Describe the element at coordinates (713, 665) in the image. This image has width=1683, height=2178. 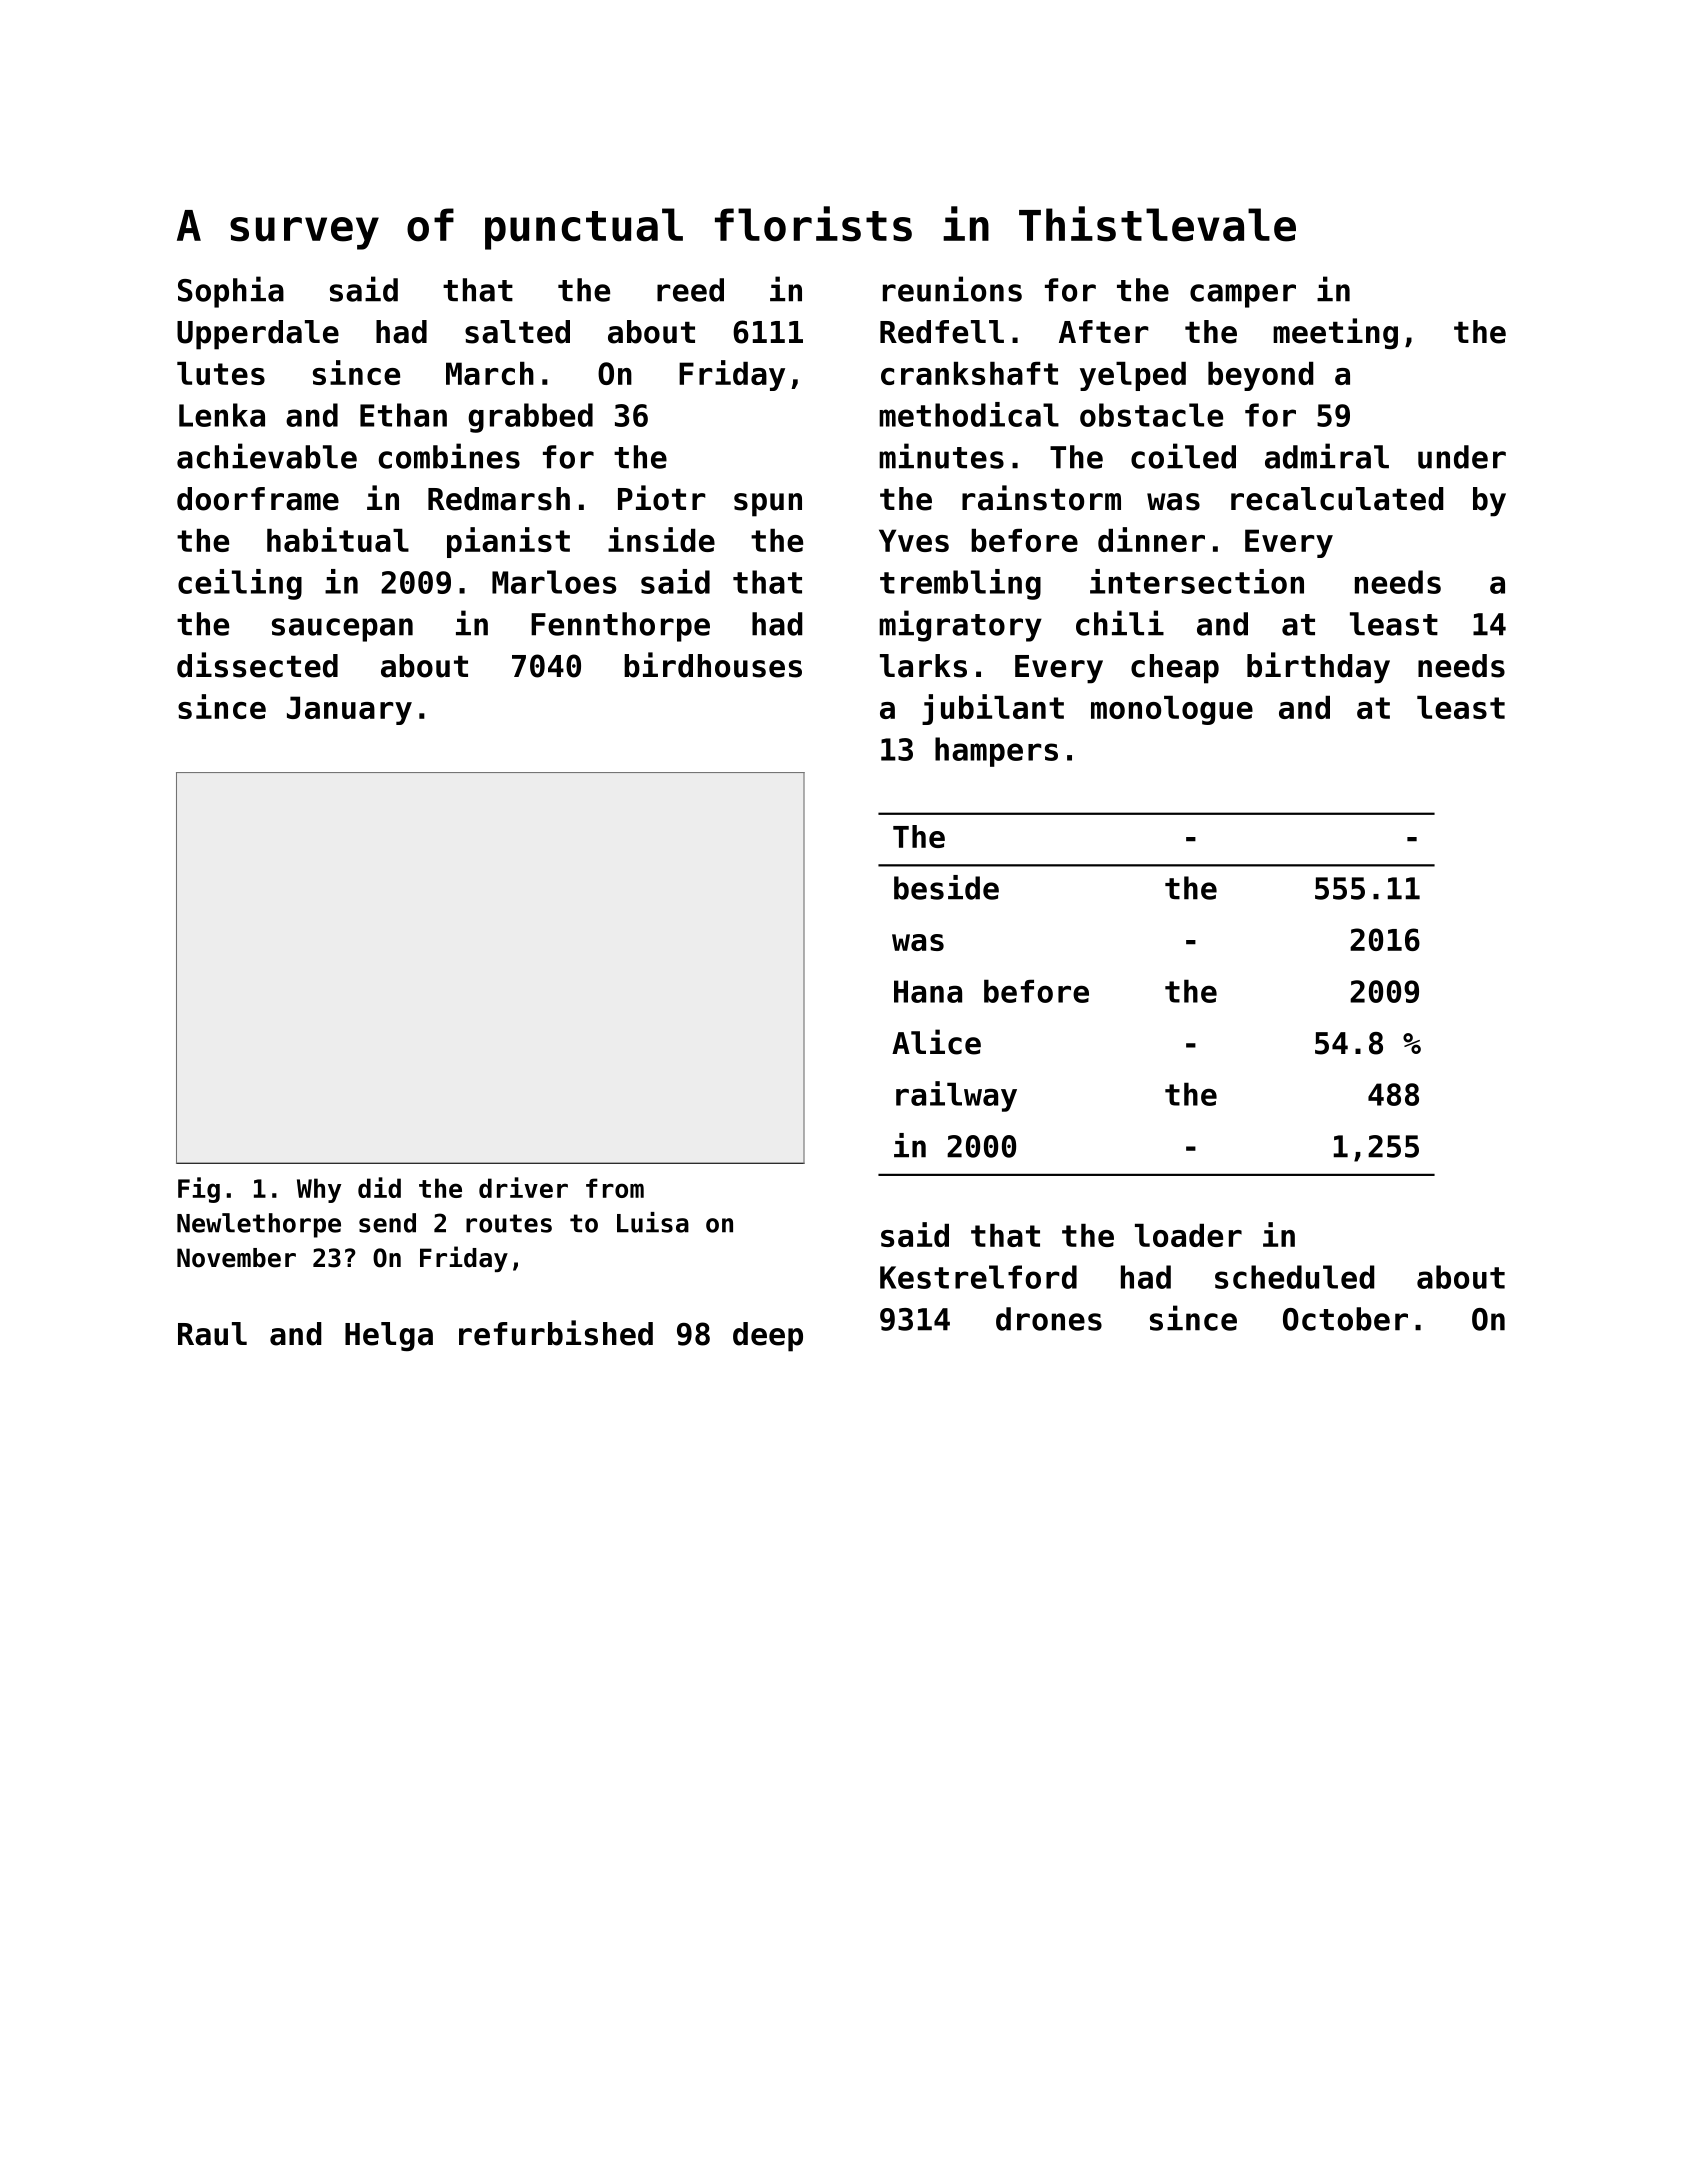
I see `birdhouses` at that location.
